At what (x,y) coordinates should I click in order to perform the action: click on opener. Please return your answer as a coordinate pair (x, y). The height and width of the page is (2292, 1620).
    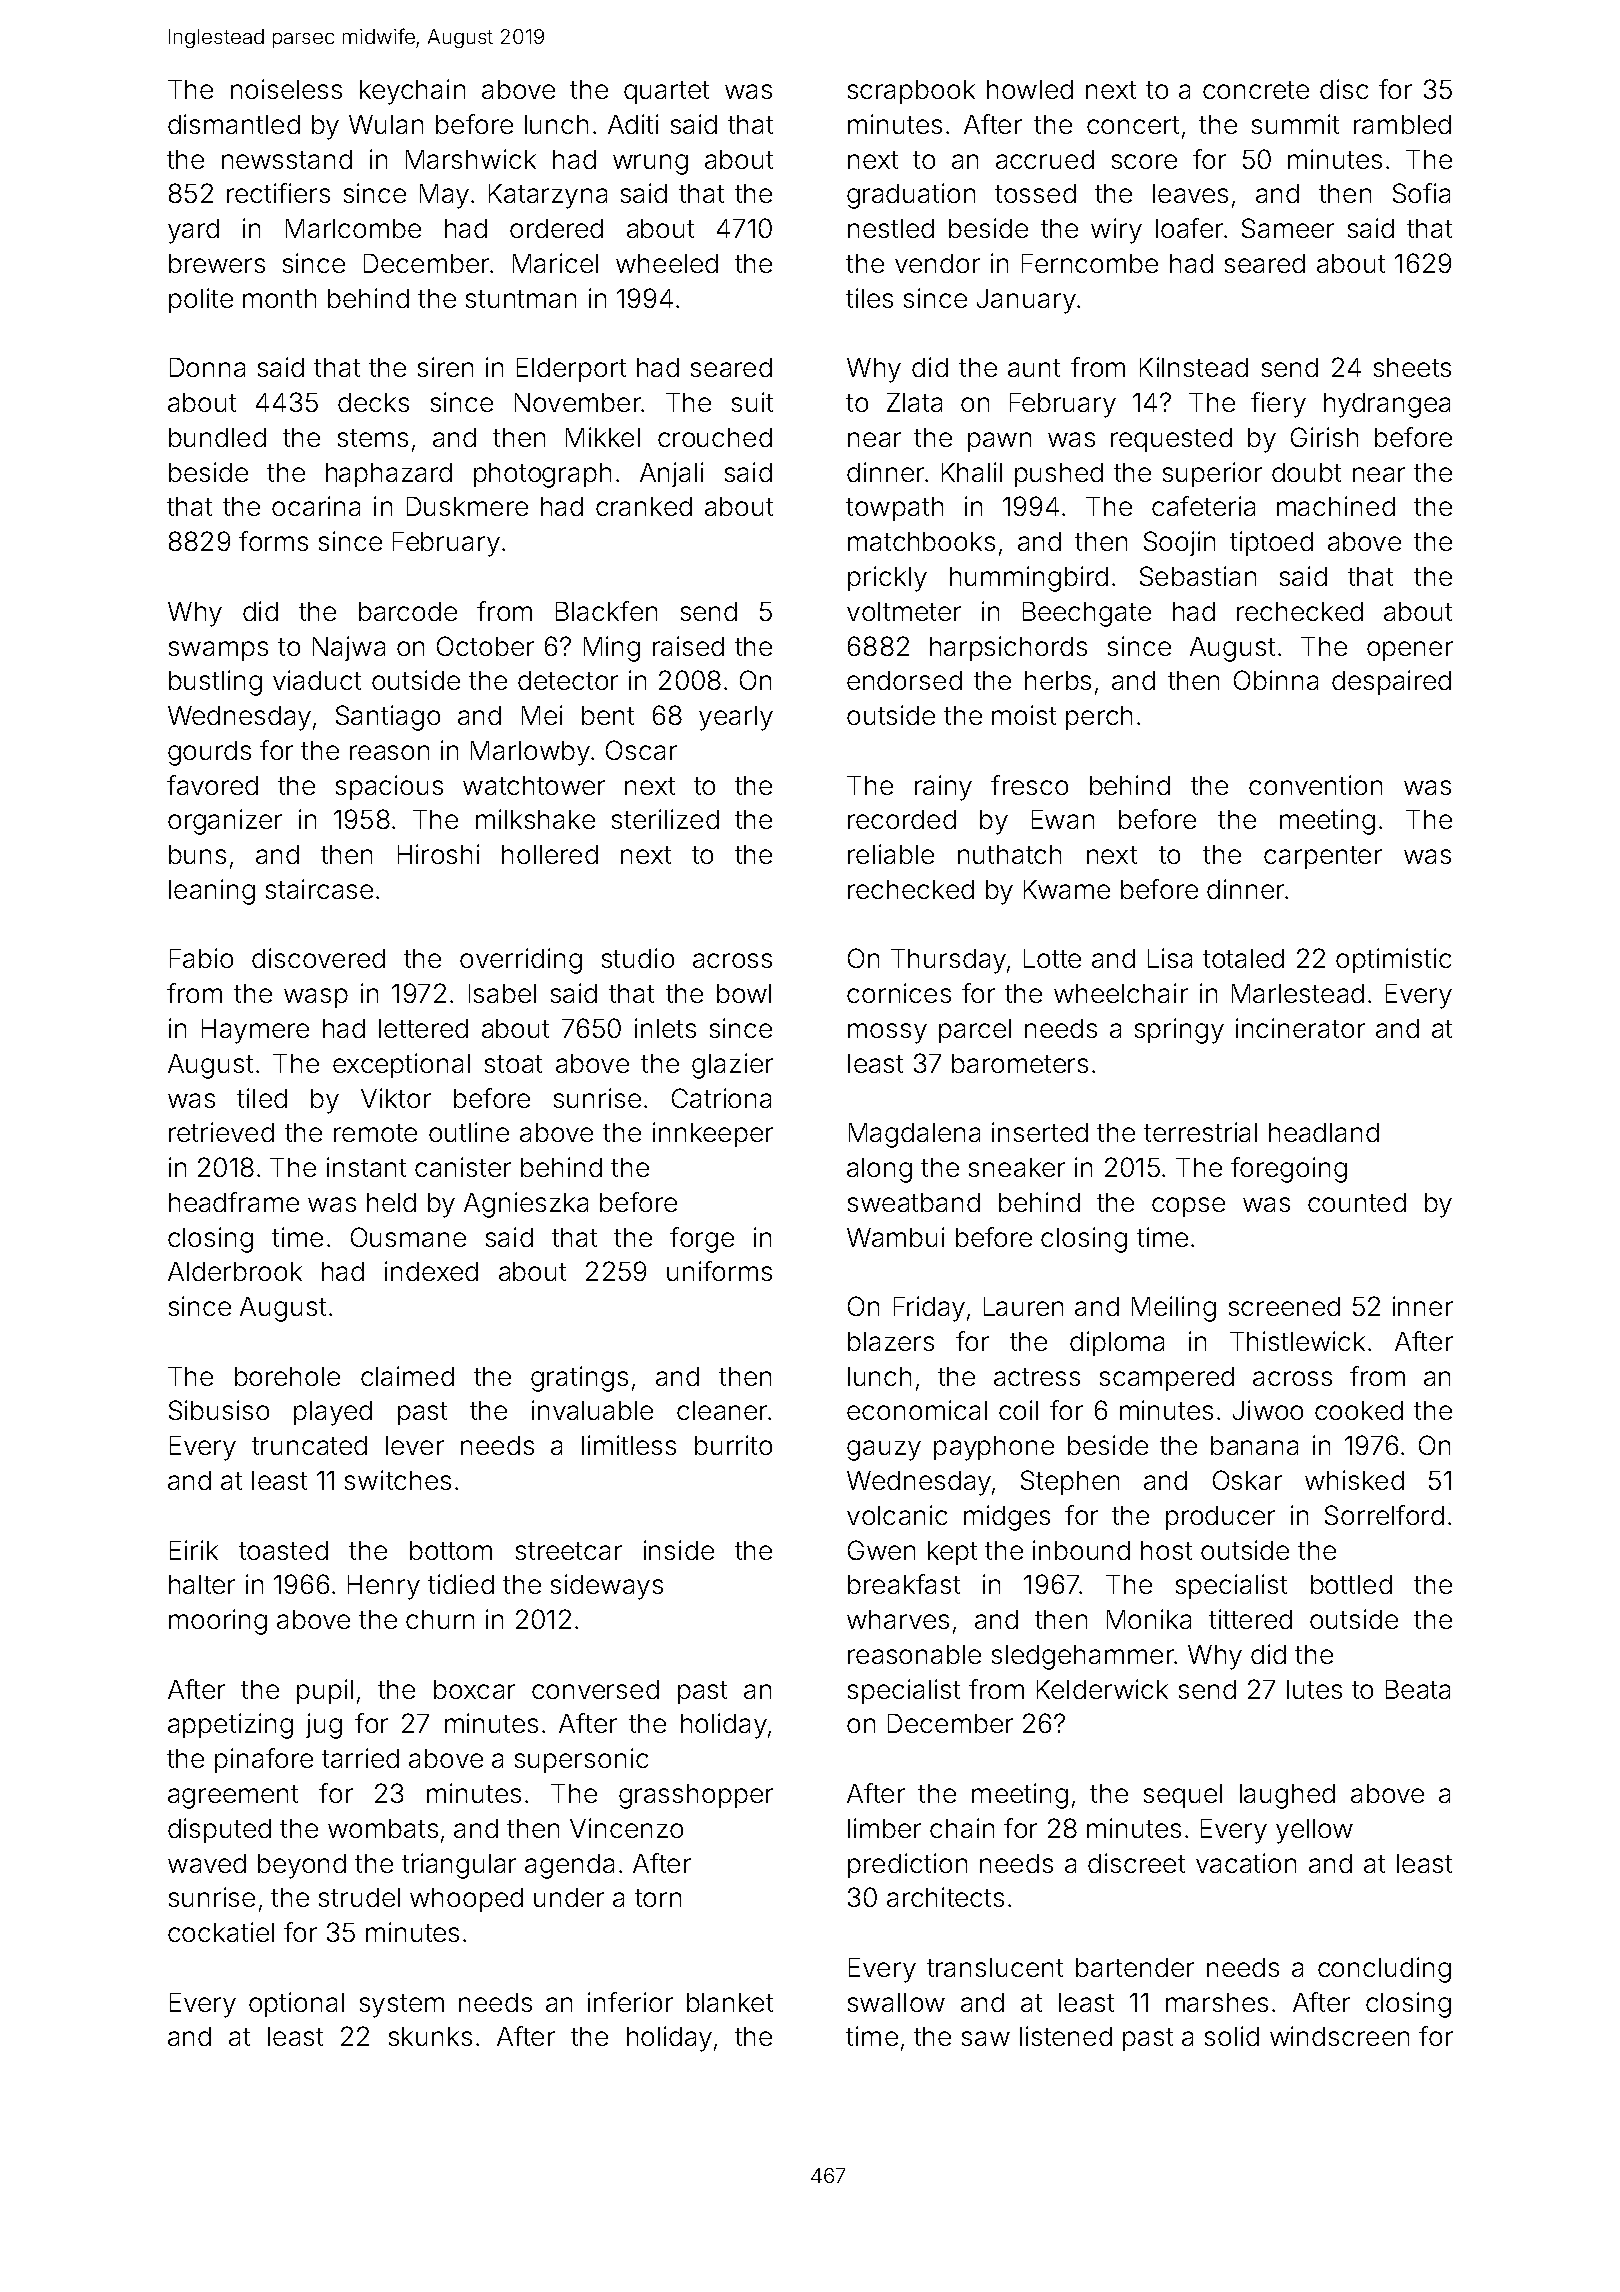
    Looking at the image, I should click on (1410, 651).
